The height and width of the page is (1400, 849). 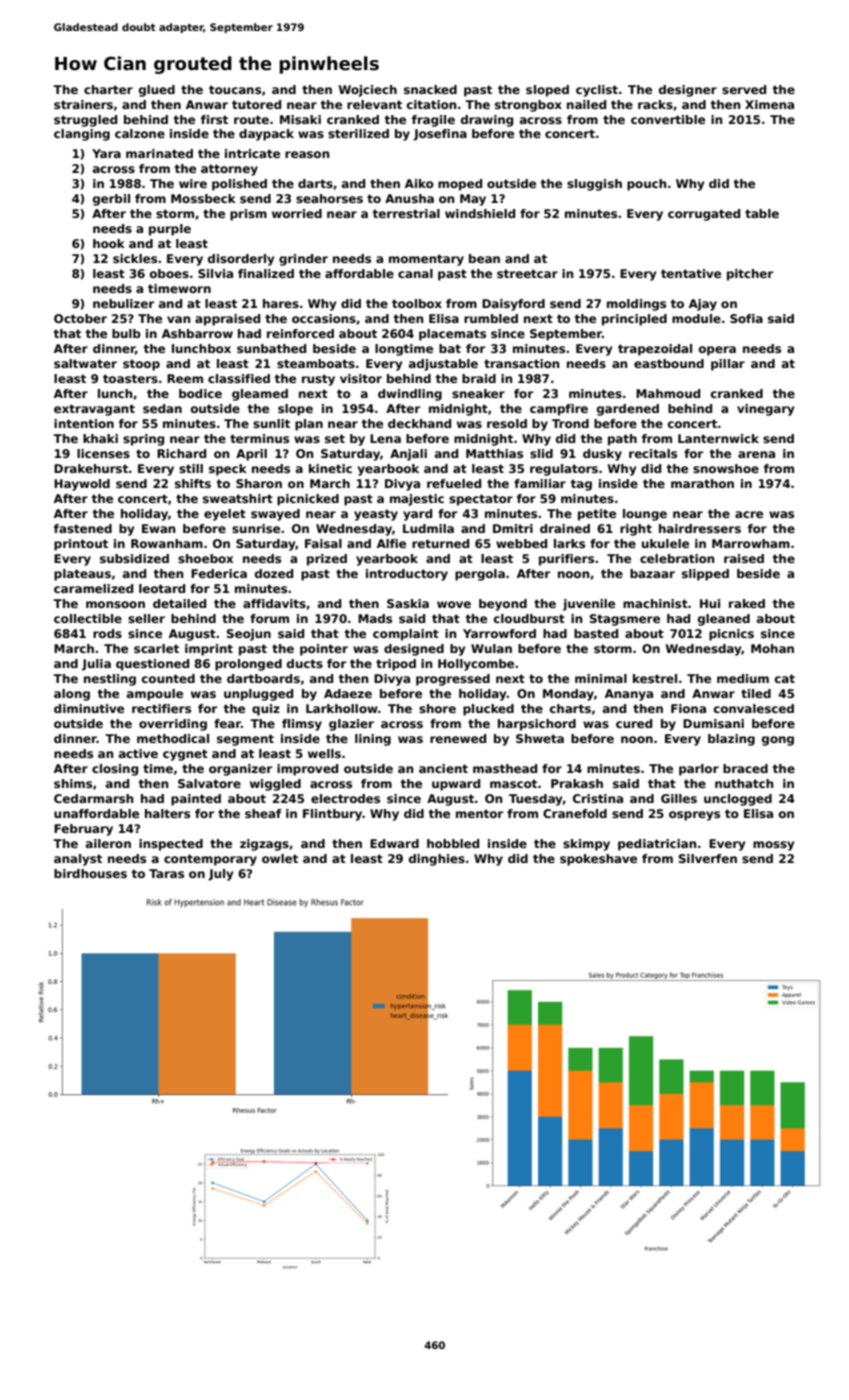 What do you see at coordinates (410, 395) in the page?
I see `dwindling` at bounding box center [410, 395].
